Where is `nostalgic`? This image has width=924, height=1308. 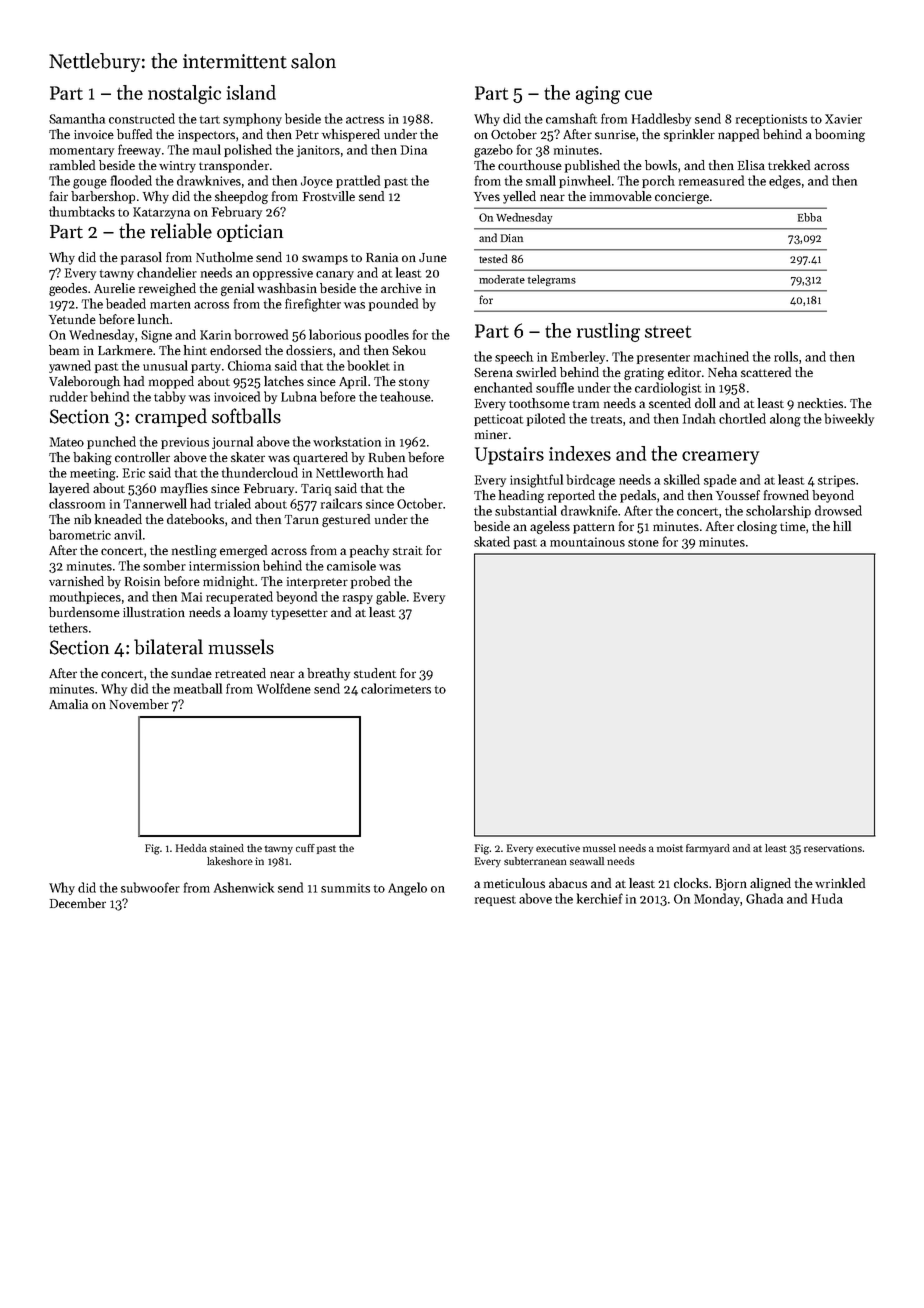 nostalgic is located at coordinates (184, 94).
